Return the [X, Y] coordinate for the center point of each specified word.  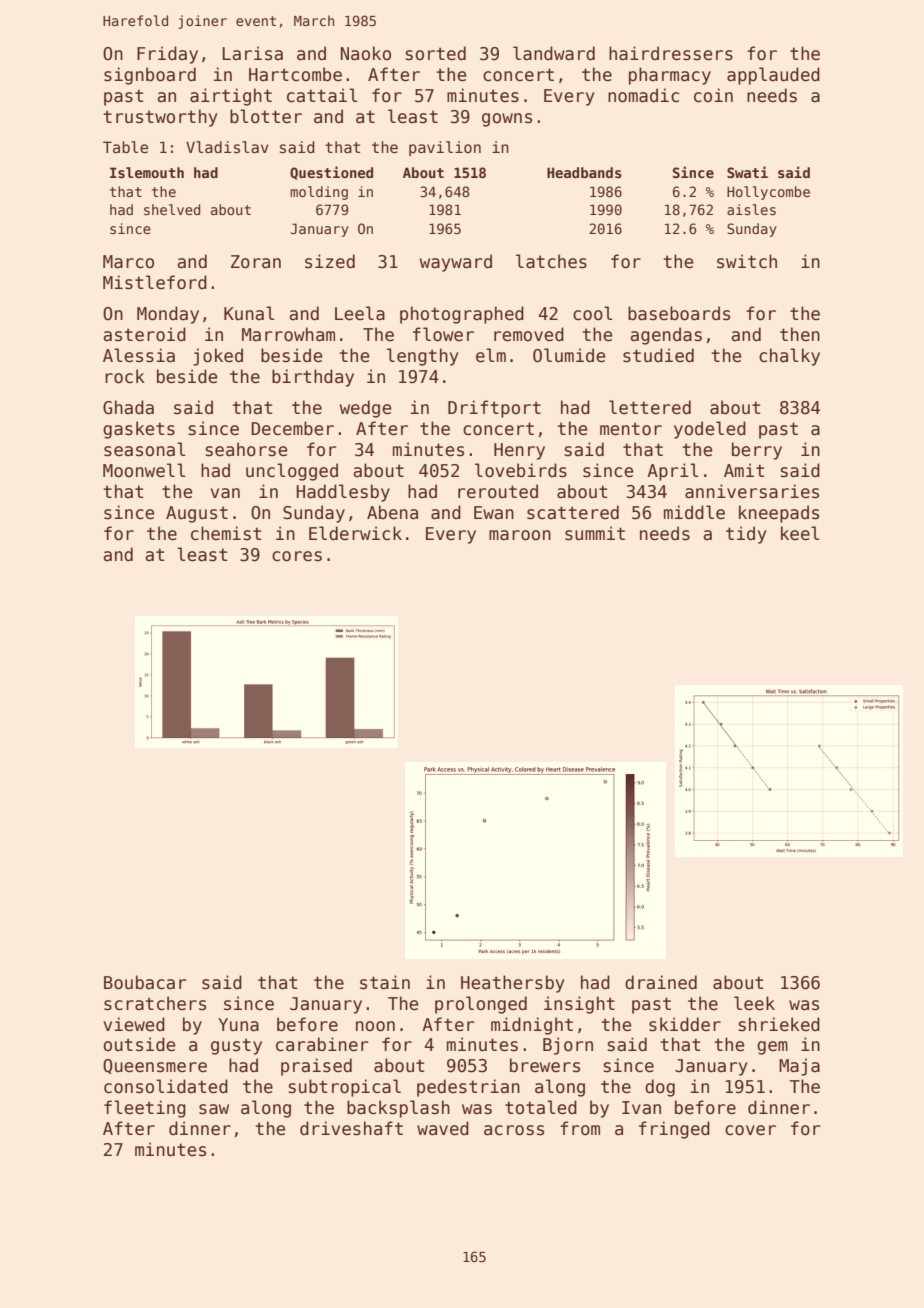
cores [297, 556]
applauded [773, 76]
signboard [150, 76]
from [580, 1128]
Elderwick [355, 533]
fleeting [145, 1109]
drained [661, 982]
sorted [436, 53]
